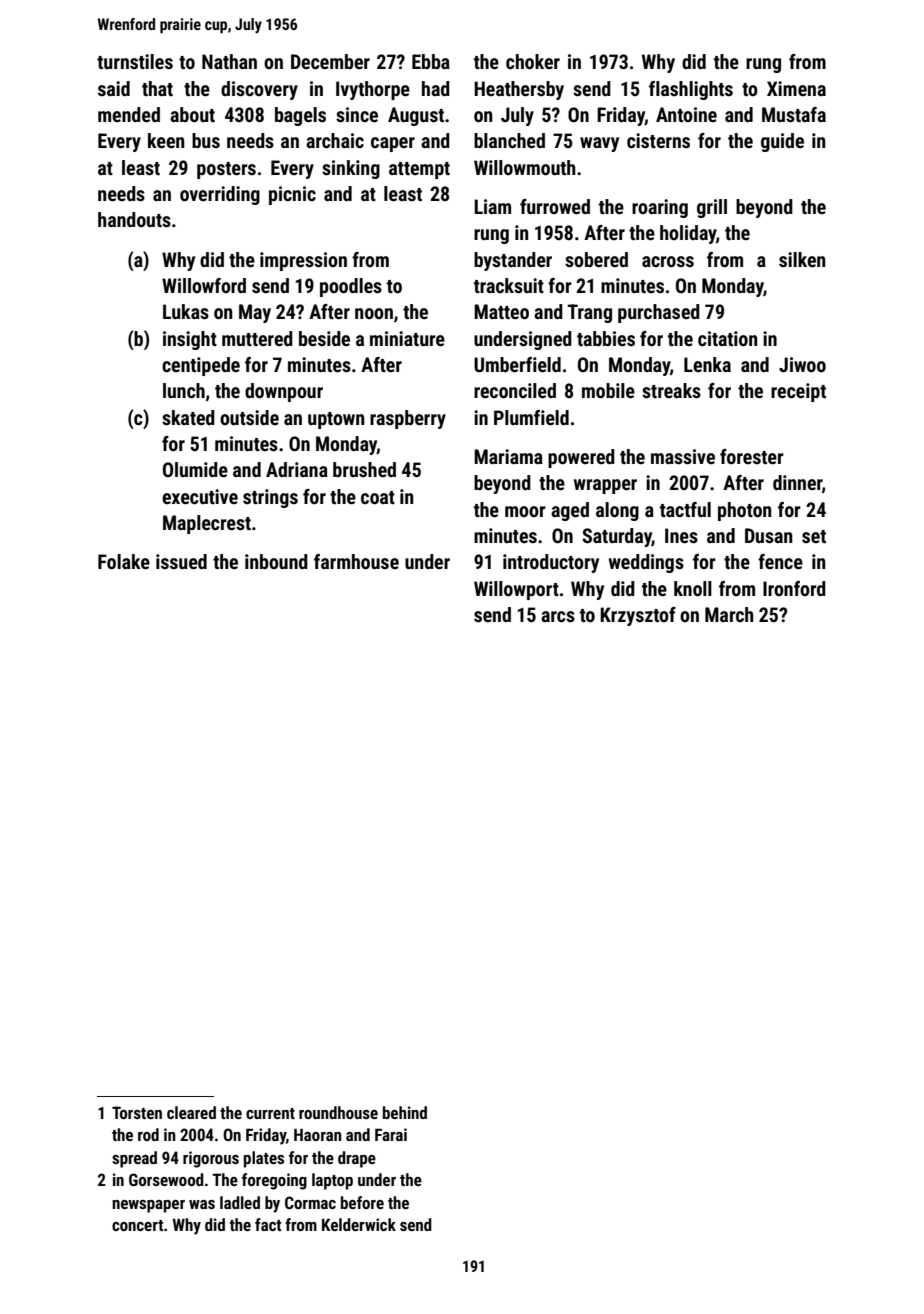 The width and height of the document is (924, 1314). What do you see at coordinates (558, 616) in the document?
I see `arcs` at bounding box center [558, 616].
